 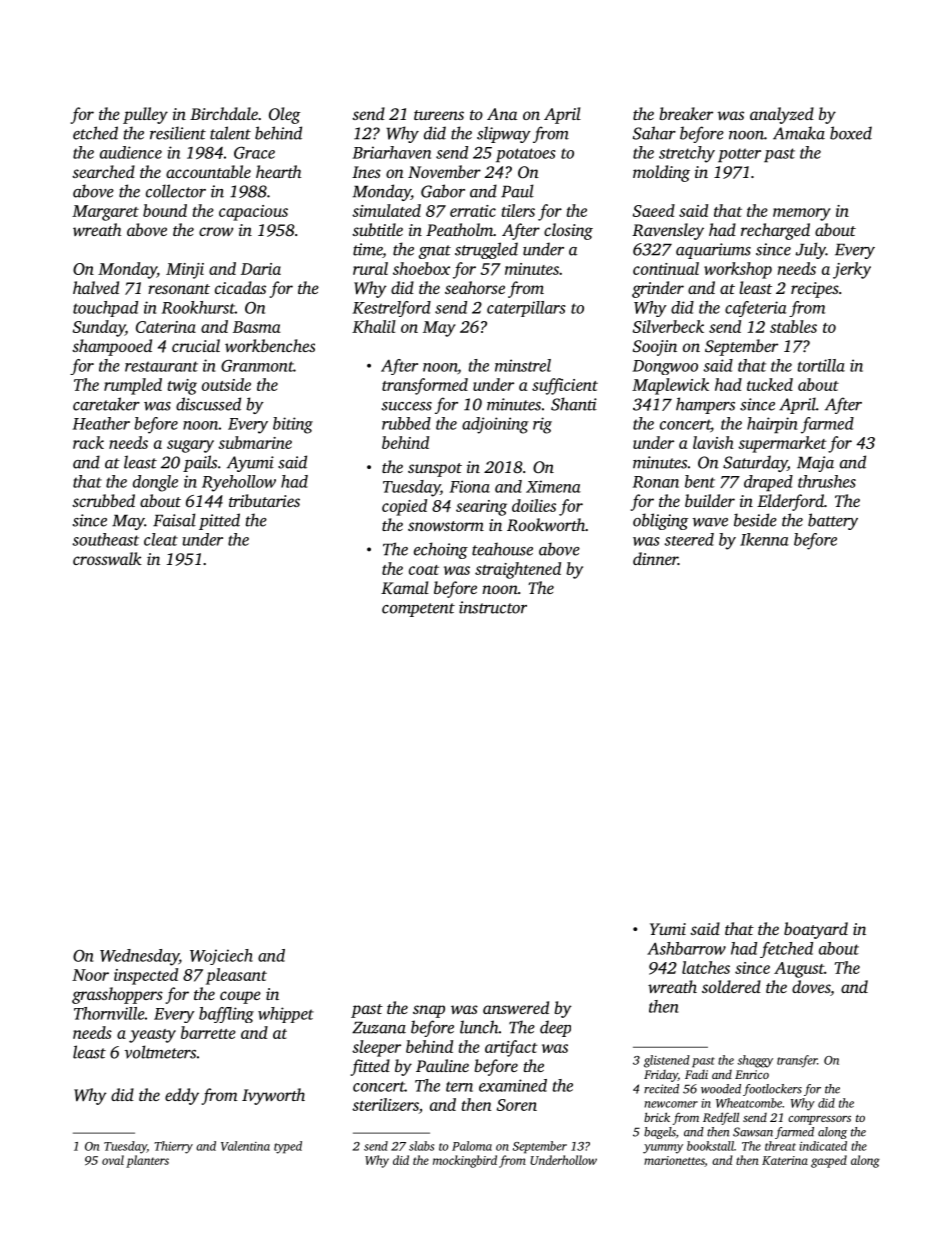 I want to click on rig, so click(x=542, y=425).
